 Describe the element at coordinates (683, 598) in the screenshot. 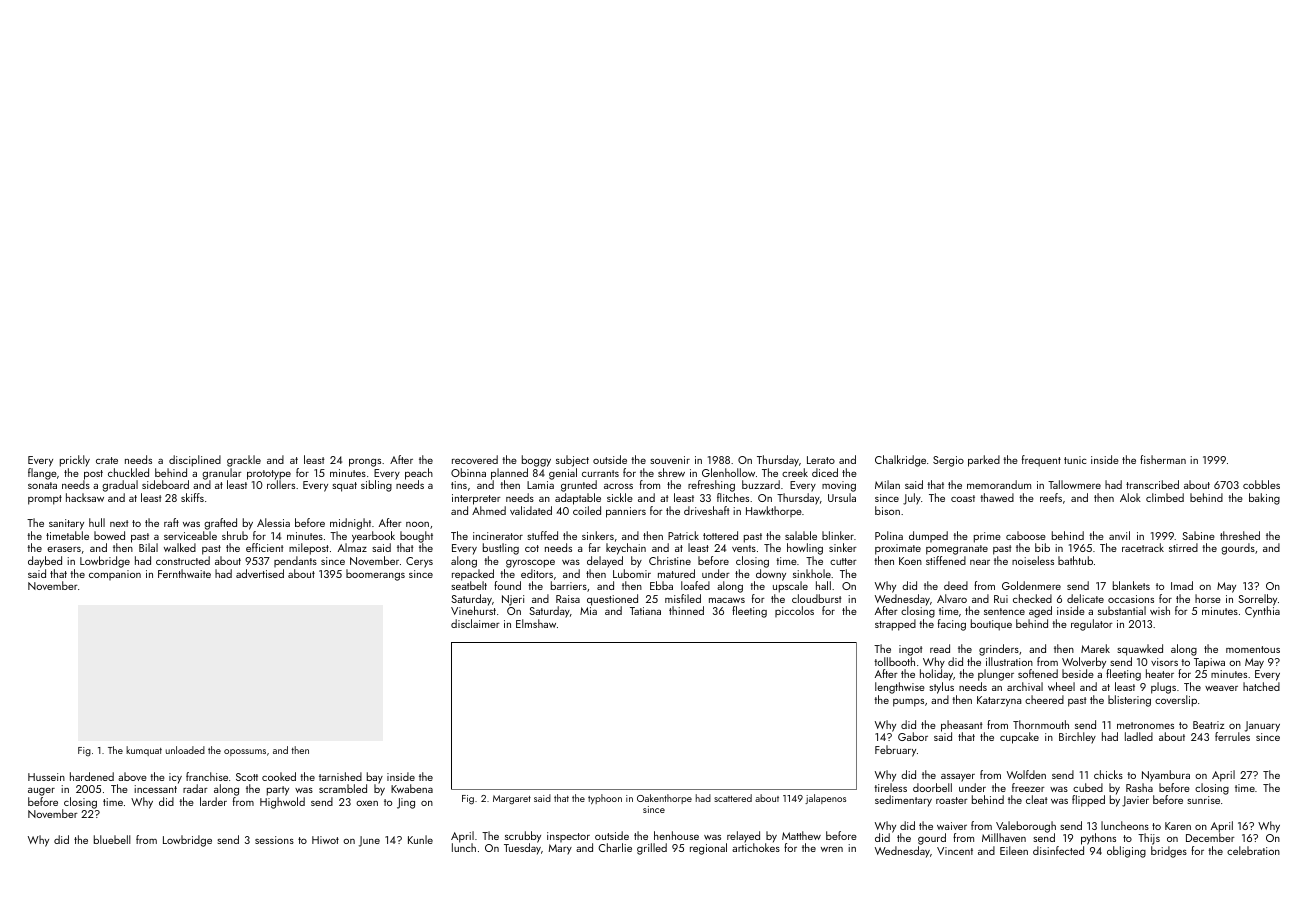

I see `misfiled` at that location.
